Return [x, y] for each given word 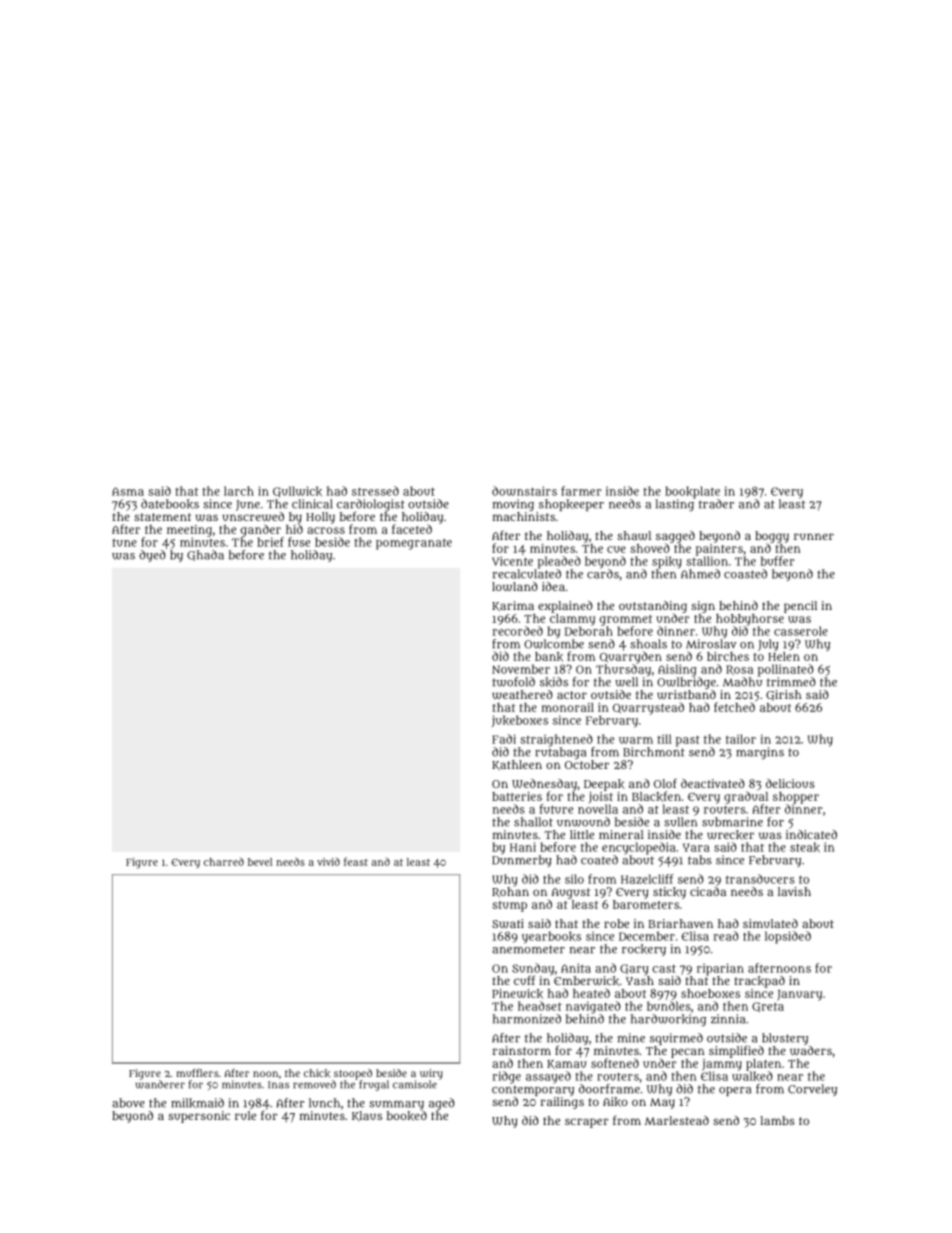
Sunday [533, 969]
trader [716, 504]
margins [760, 753]
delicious [790, 783]
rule [245, 1115]
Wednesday [544, 785]
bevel [260, 862]
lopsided [788, 937]
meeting [189, 531]
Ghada [205, 555]
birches [728, 656]
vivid [328, 862]
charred [224, 862]
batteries [517, 796]
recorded [518, 631]
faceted [412, 529]
